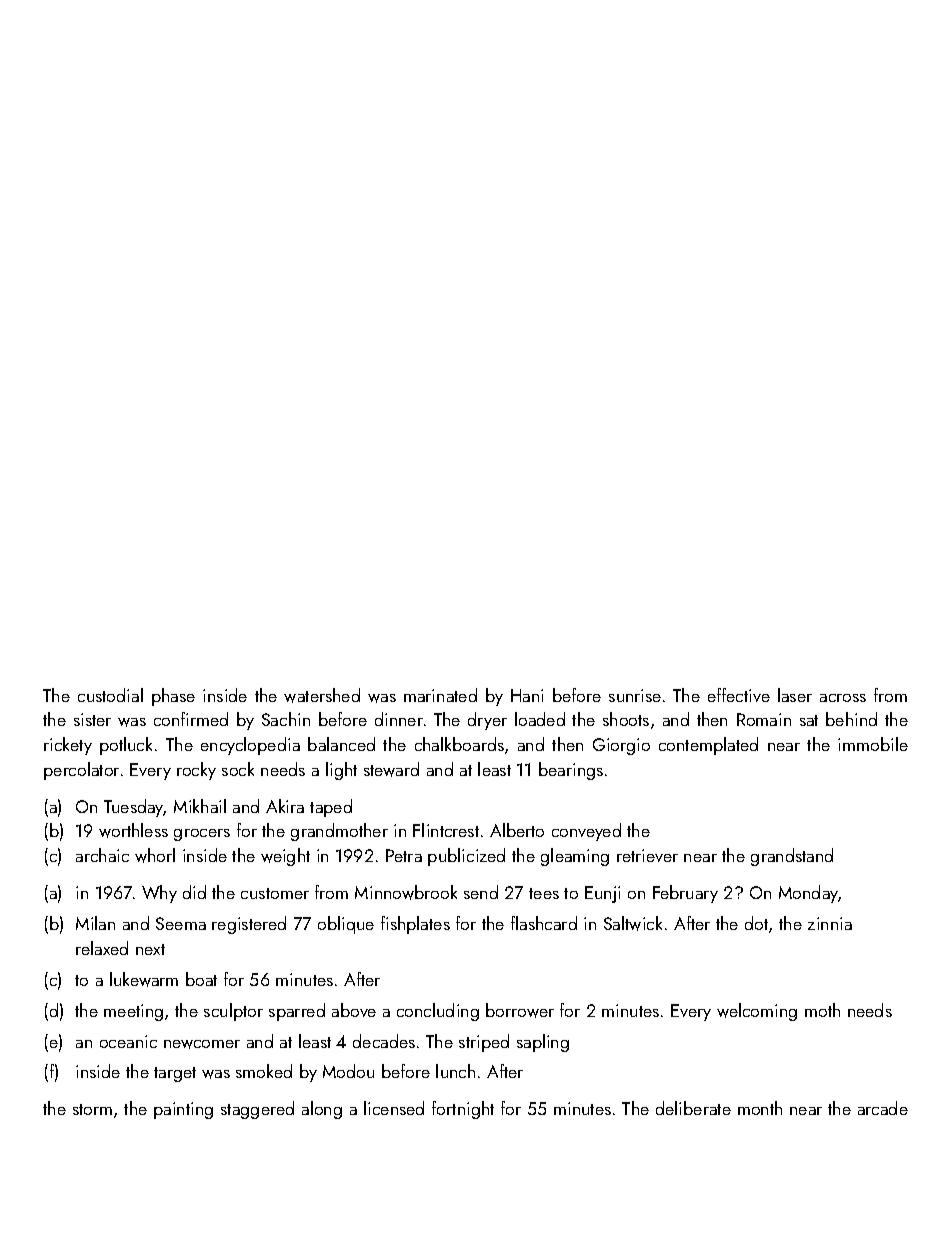 The image size is (952, 1233). I want to click on behind, so click(851, 719).
